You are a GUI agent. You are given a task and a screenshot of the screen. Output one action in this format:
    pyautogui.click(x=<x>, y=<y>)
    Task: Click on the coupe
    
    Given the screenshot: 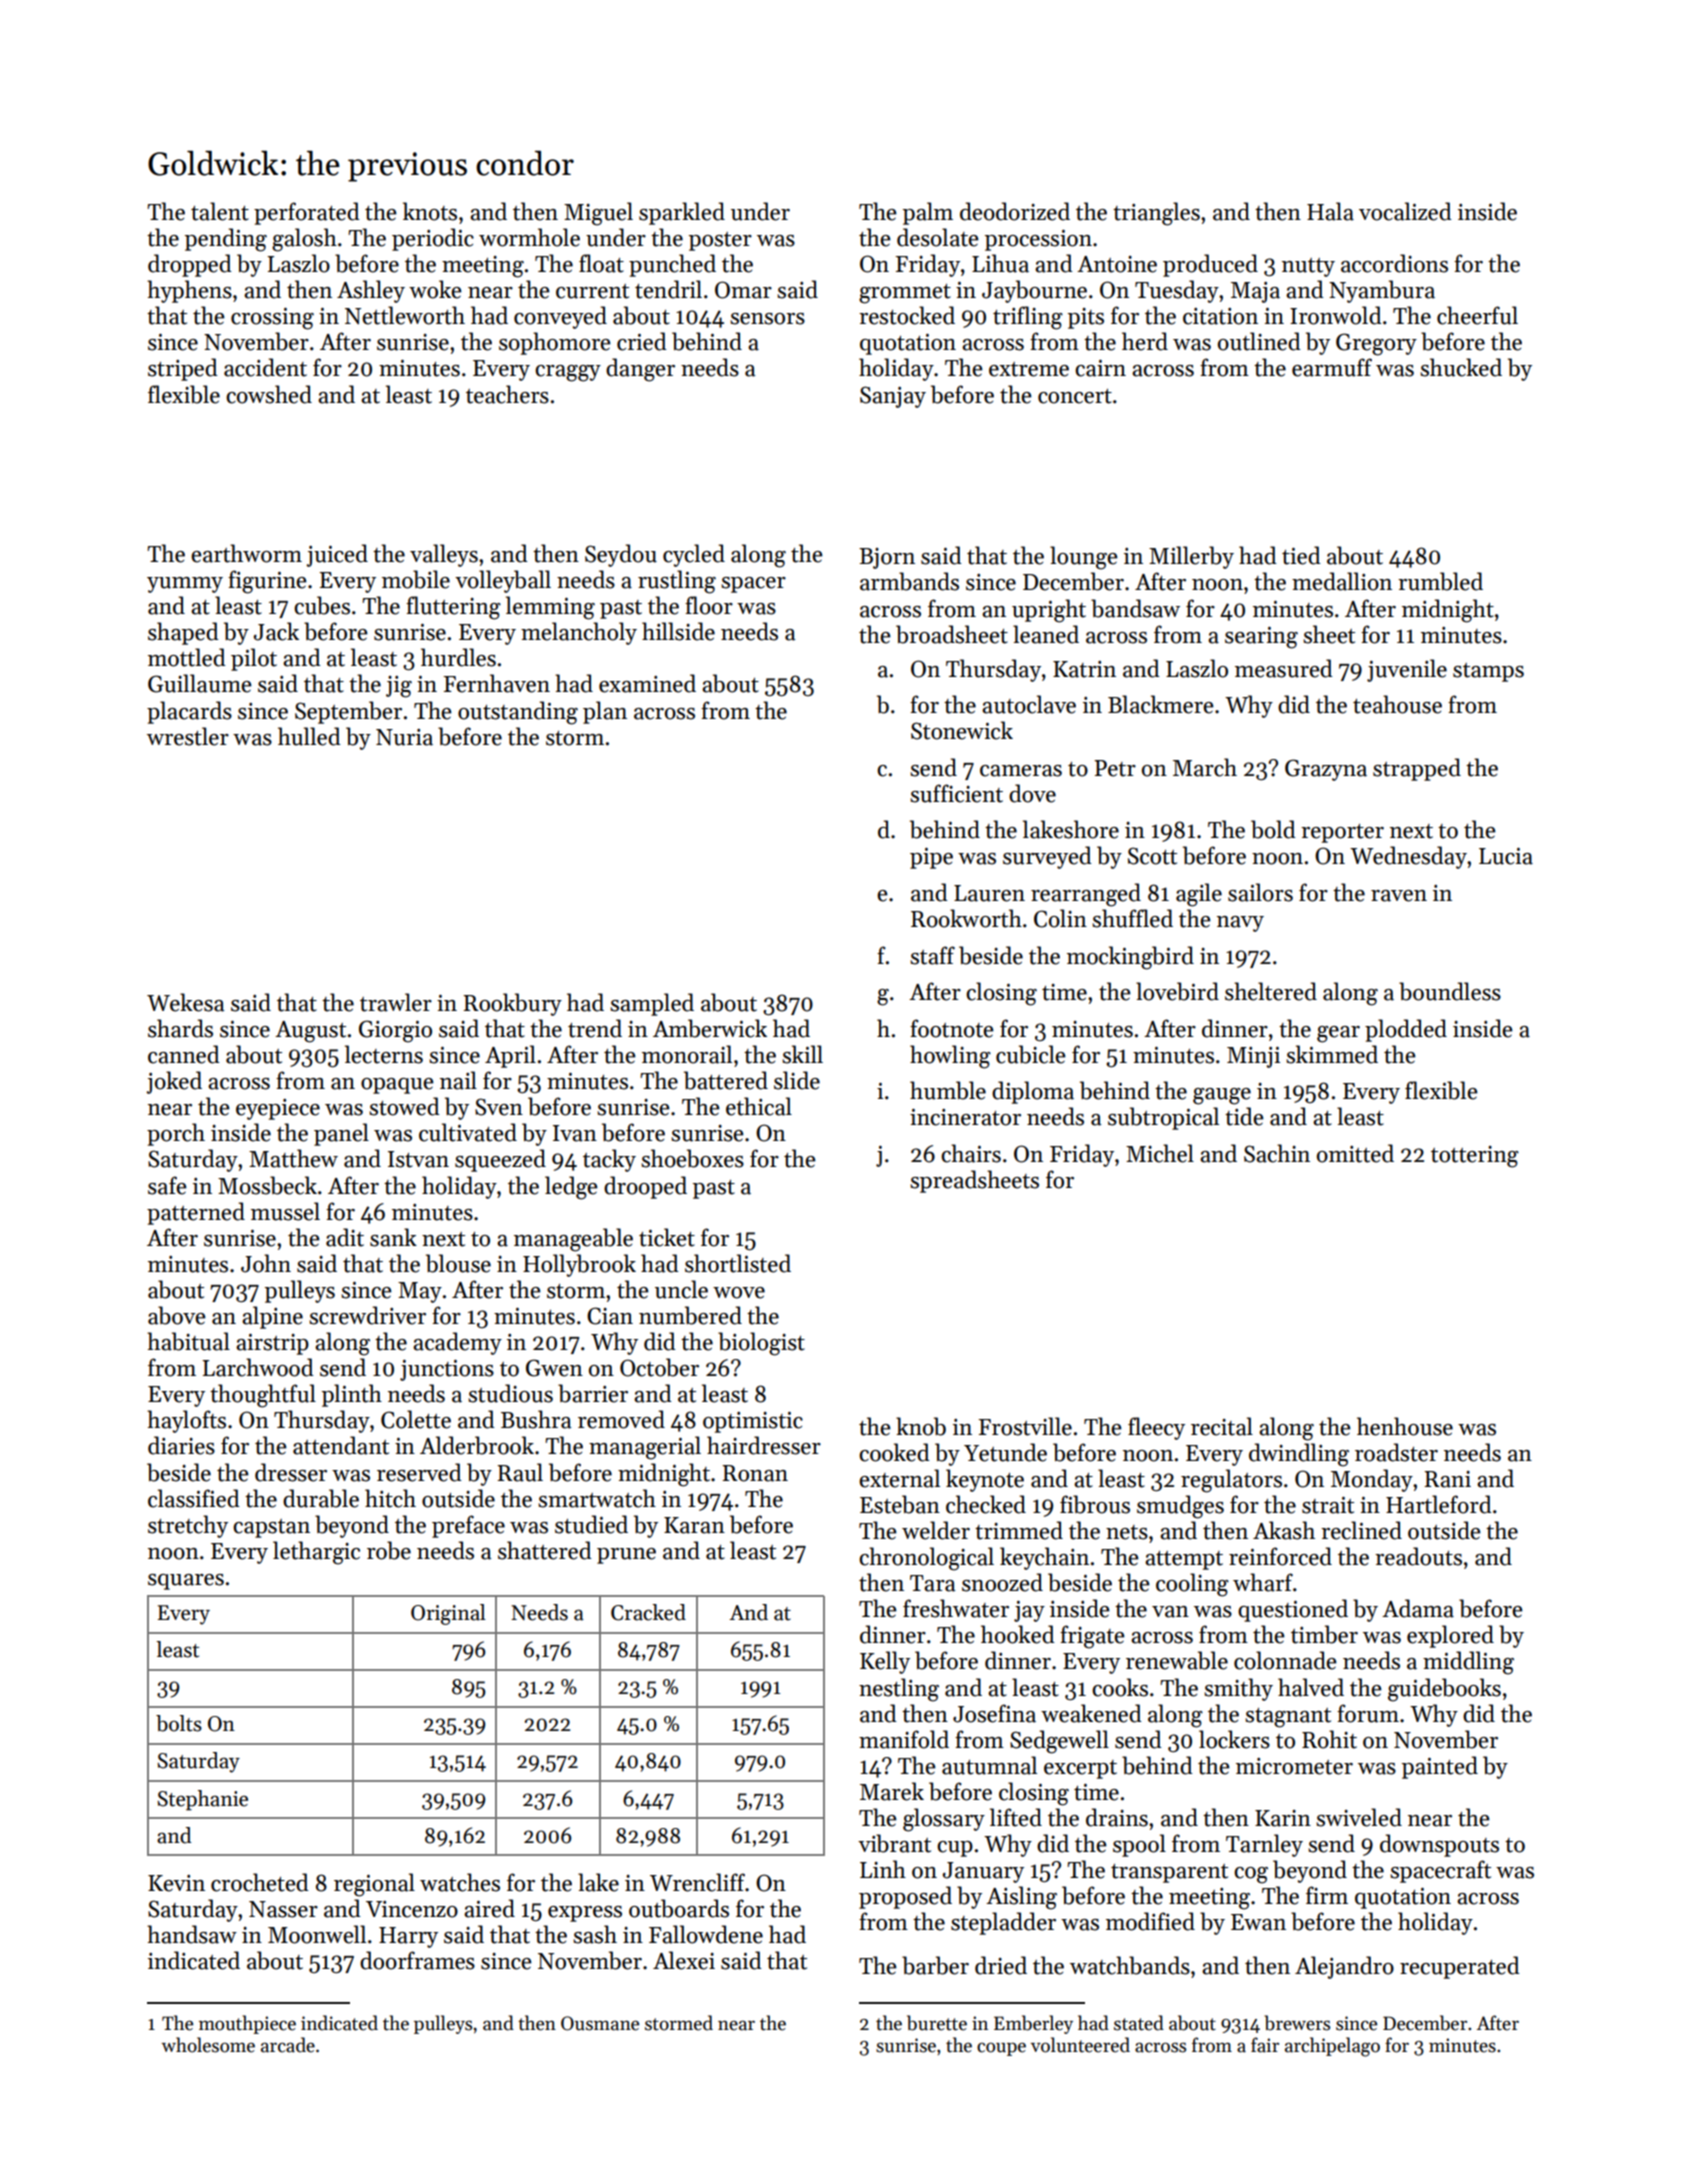 What is the action you would take?
    pyautogui.click(x=1001, y=2049)
